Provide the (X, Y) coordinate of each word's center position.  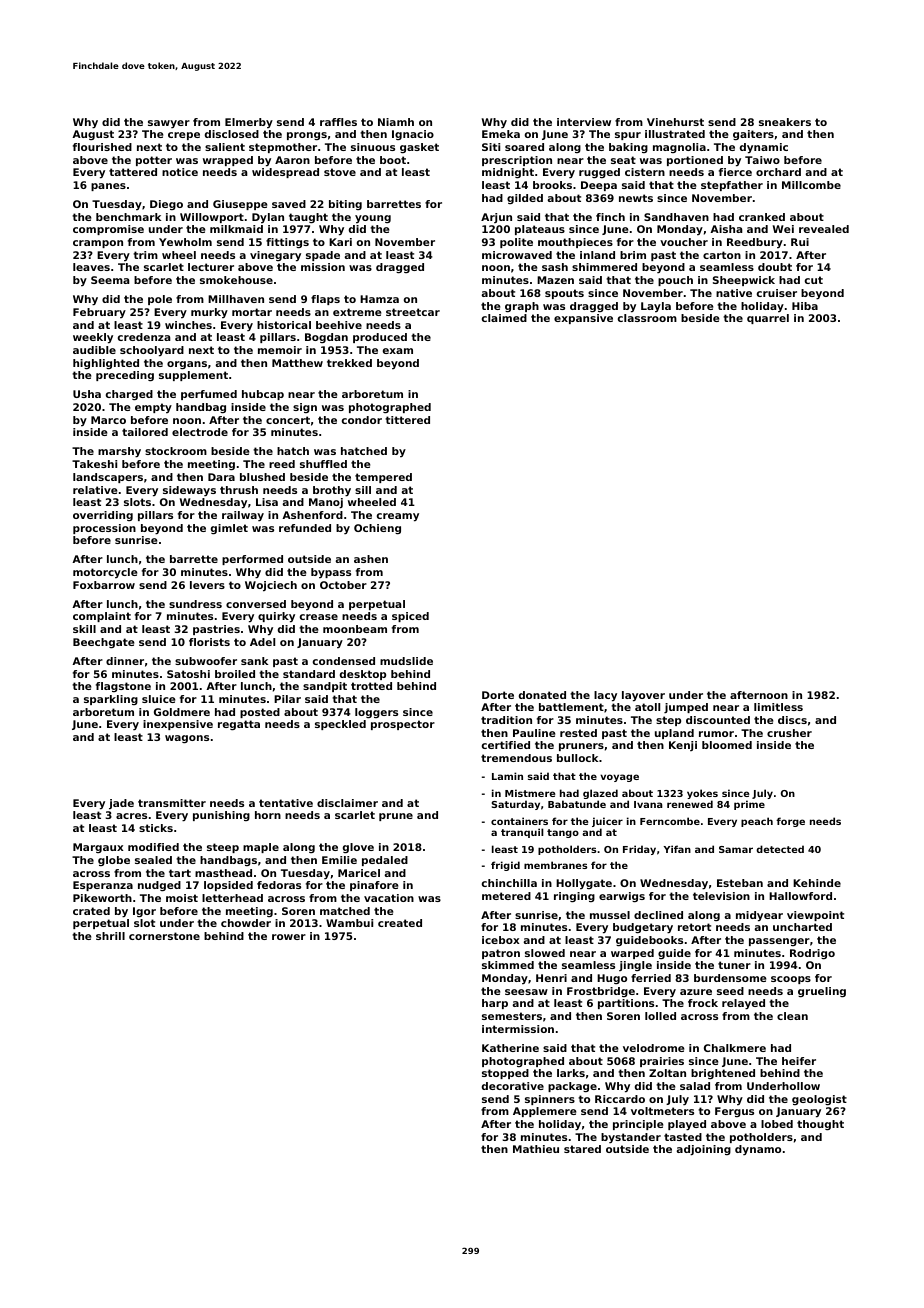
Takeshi (94, 464)
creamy (398, 517)
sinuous (373, 147)
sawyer (169, 124)
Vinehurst (675, 122)
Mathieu (536, 1149)
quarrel (768, 319)
